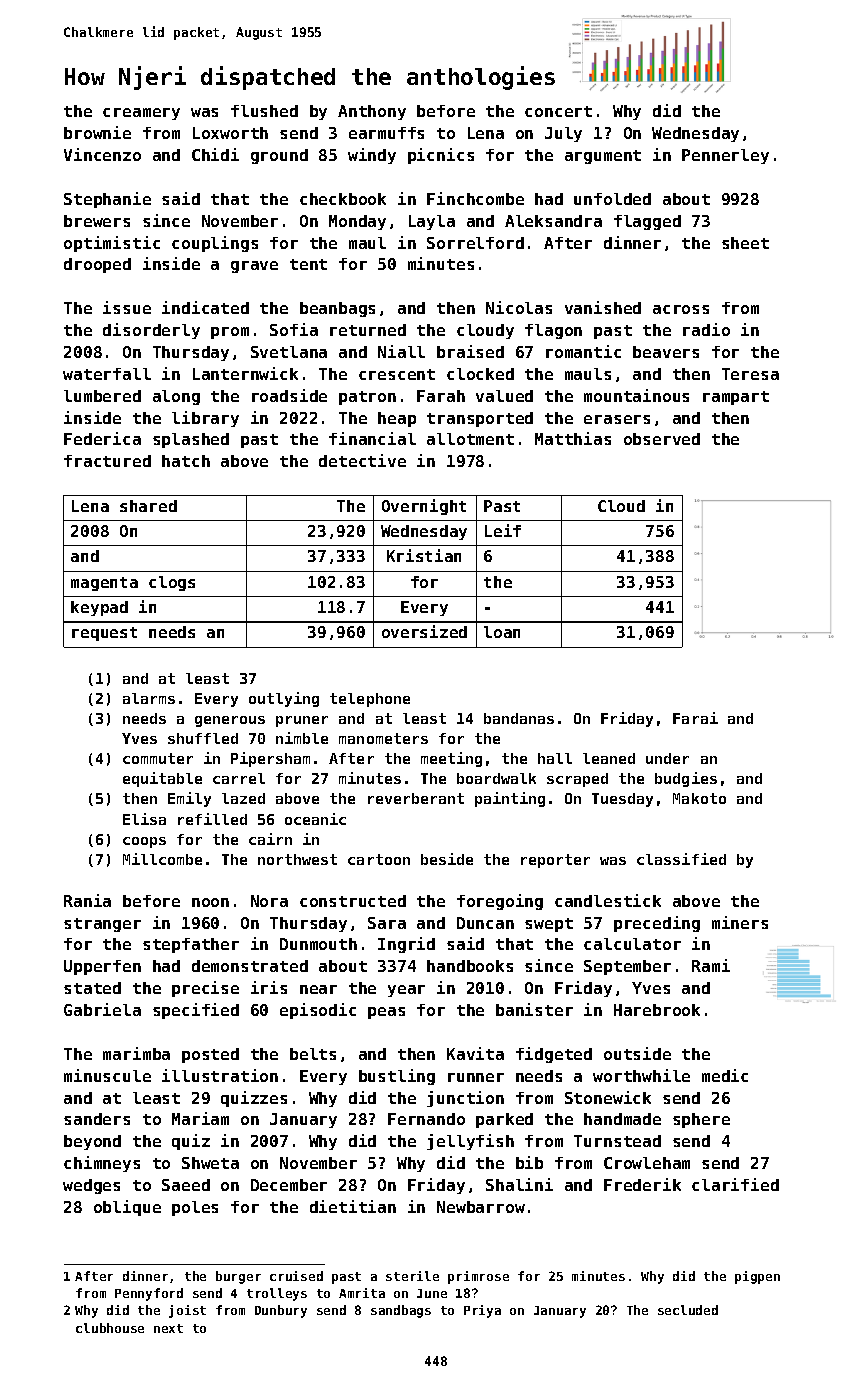  Describe the element at coordinates (337, 309) in the screenshot. I see `beanbags` at that location.
